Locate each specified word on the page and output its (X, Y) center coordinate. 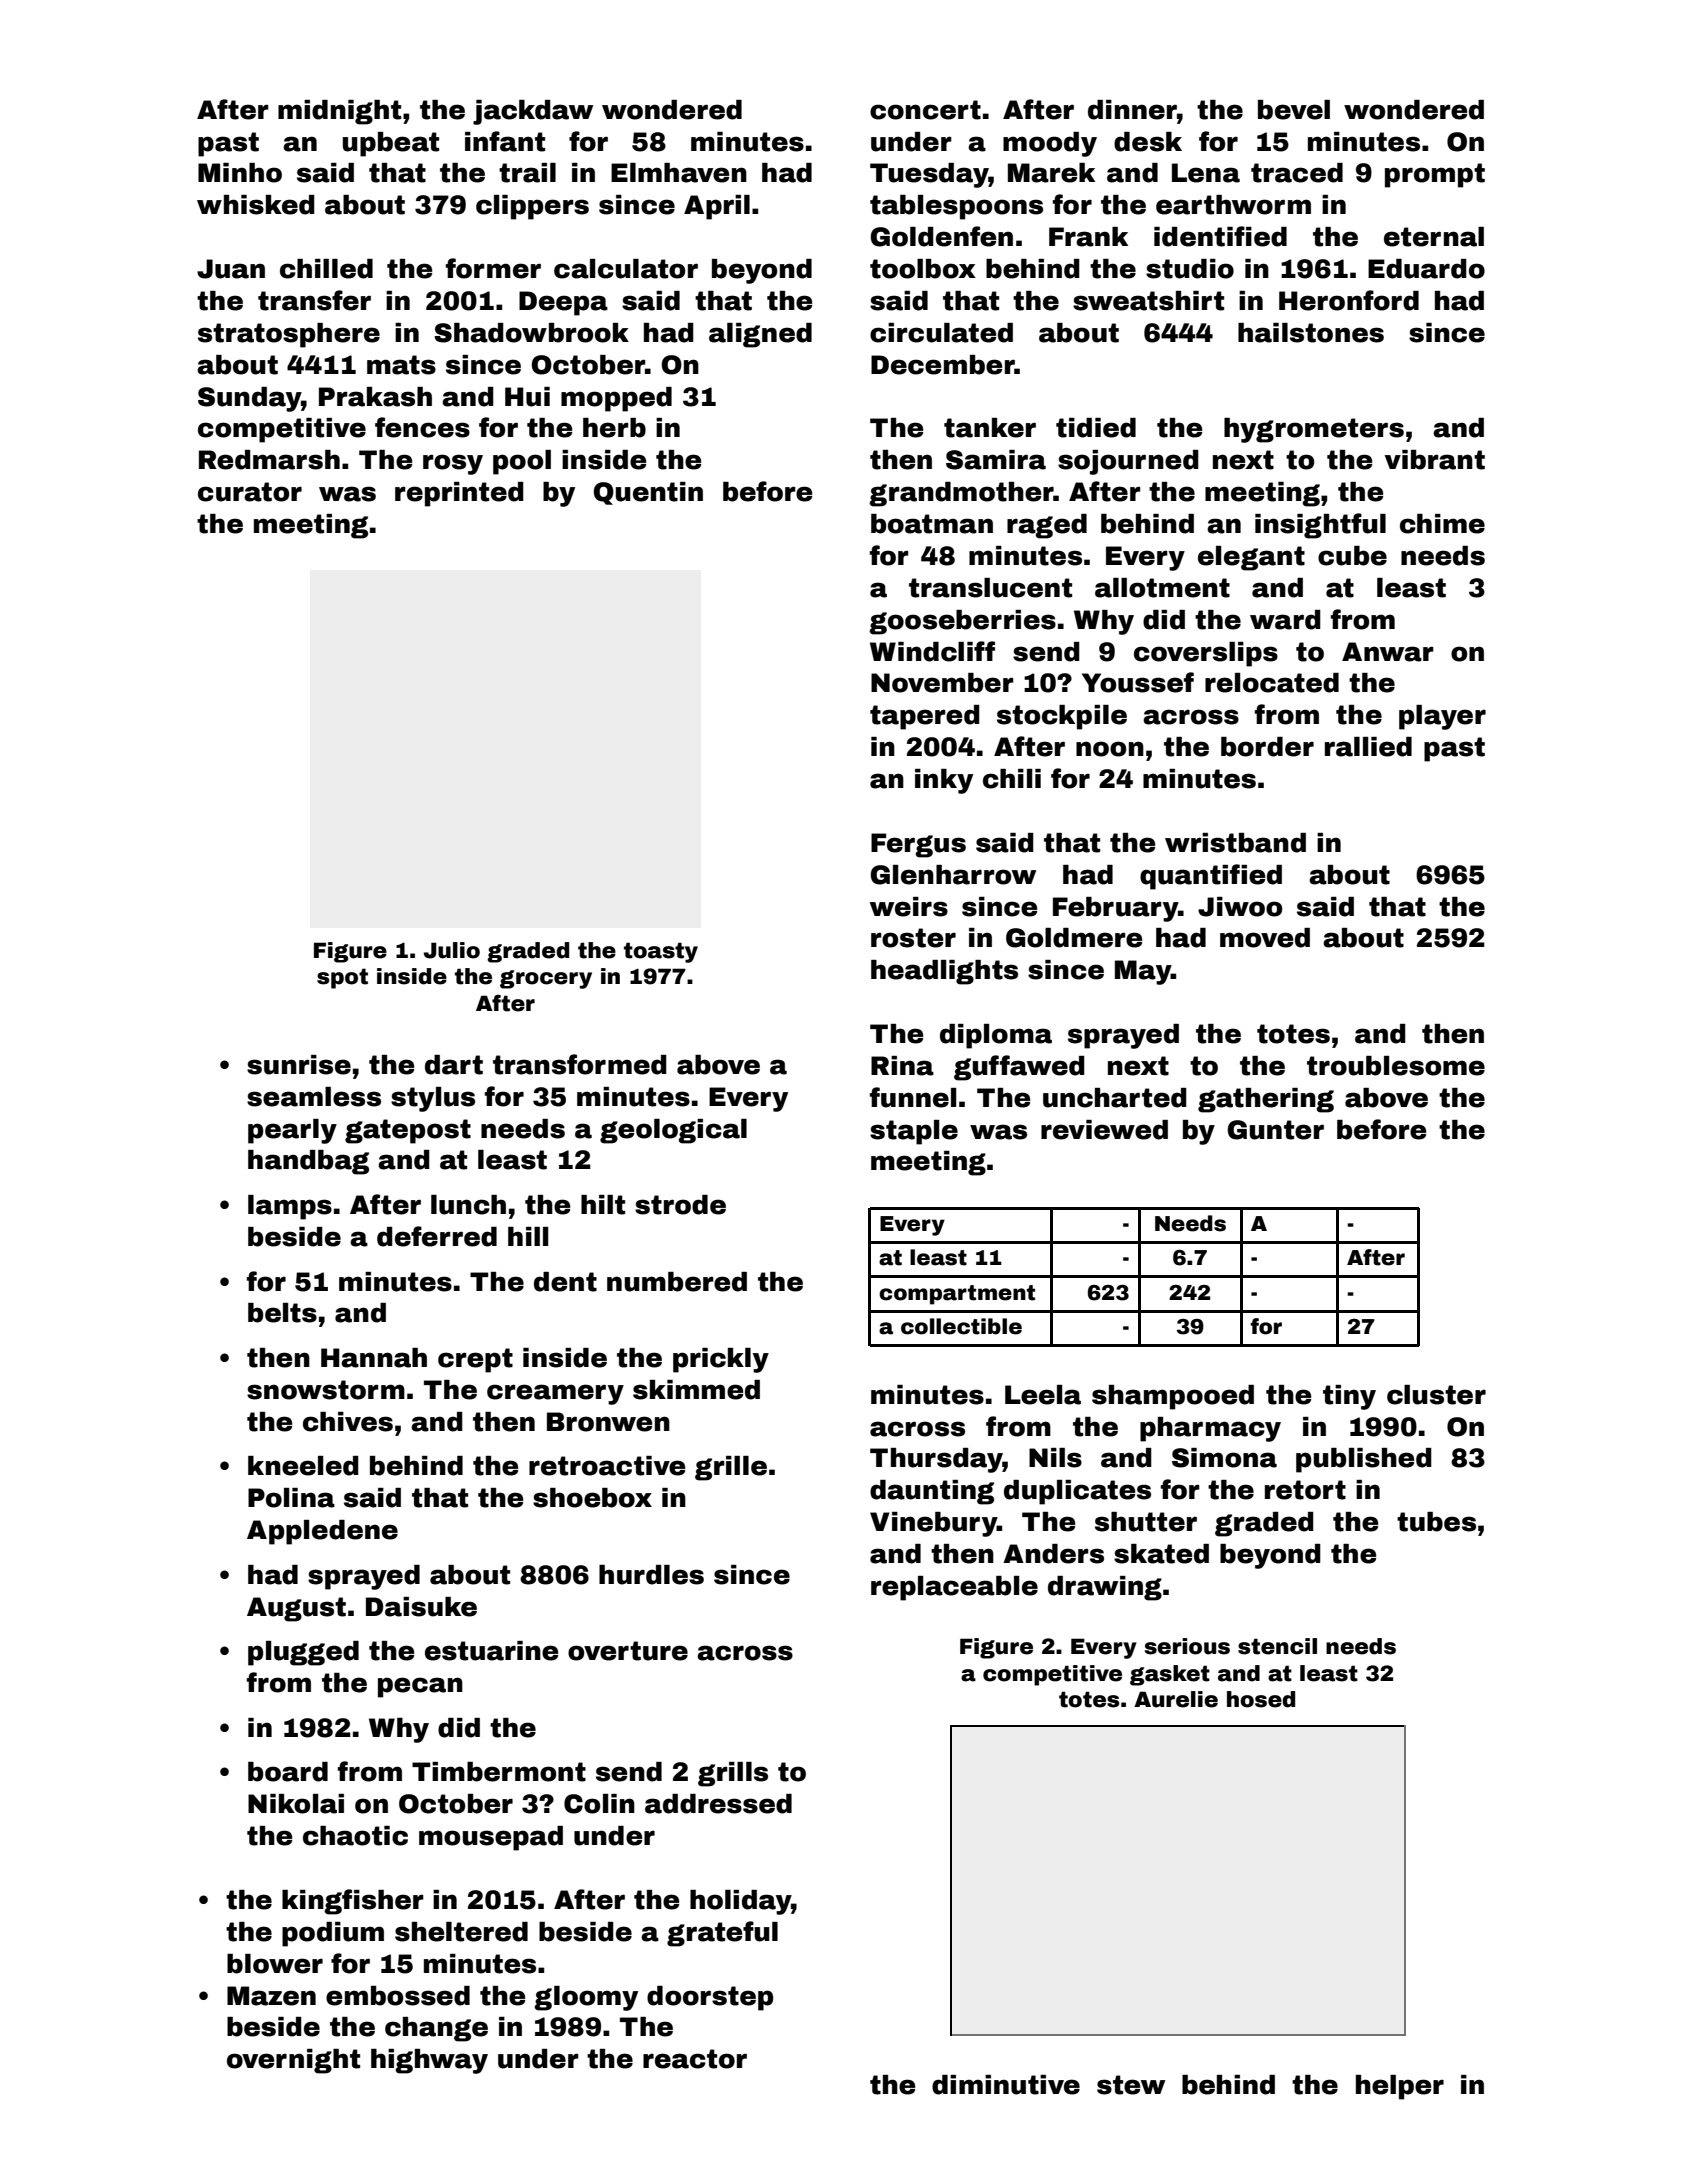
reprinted (459, 494)
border (1267, 747)
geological (673, 1131)
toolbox (923, 269)
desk (1148, 142)
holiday (741, 1902)
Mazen (271, 1996)
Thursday (936, 1460)
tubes (1436, 1522)
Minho (240, 173)
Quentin (648, 493)
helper (1400, 2087)
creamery (555, 1394)
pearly (292, 1131)
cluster (1436, 1395)
